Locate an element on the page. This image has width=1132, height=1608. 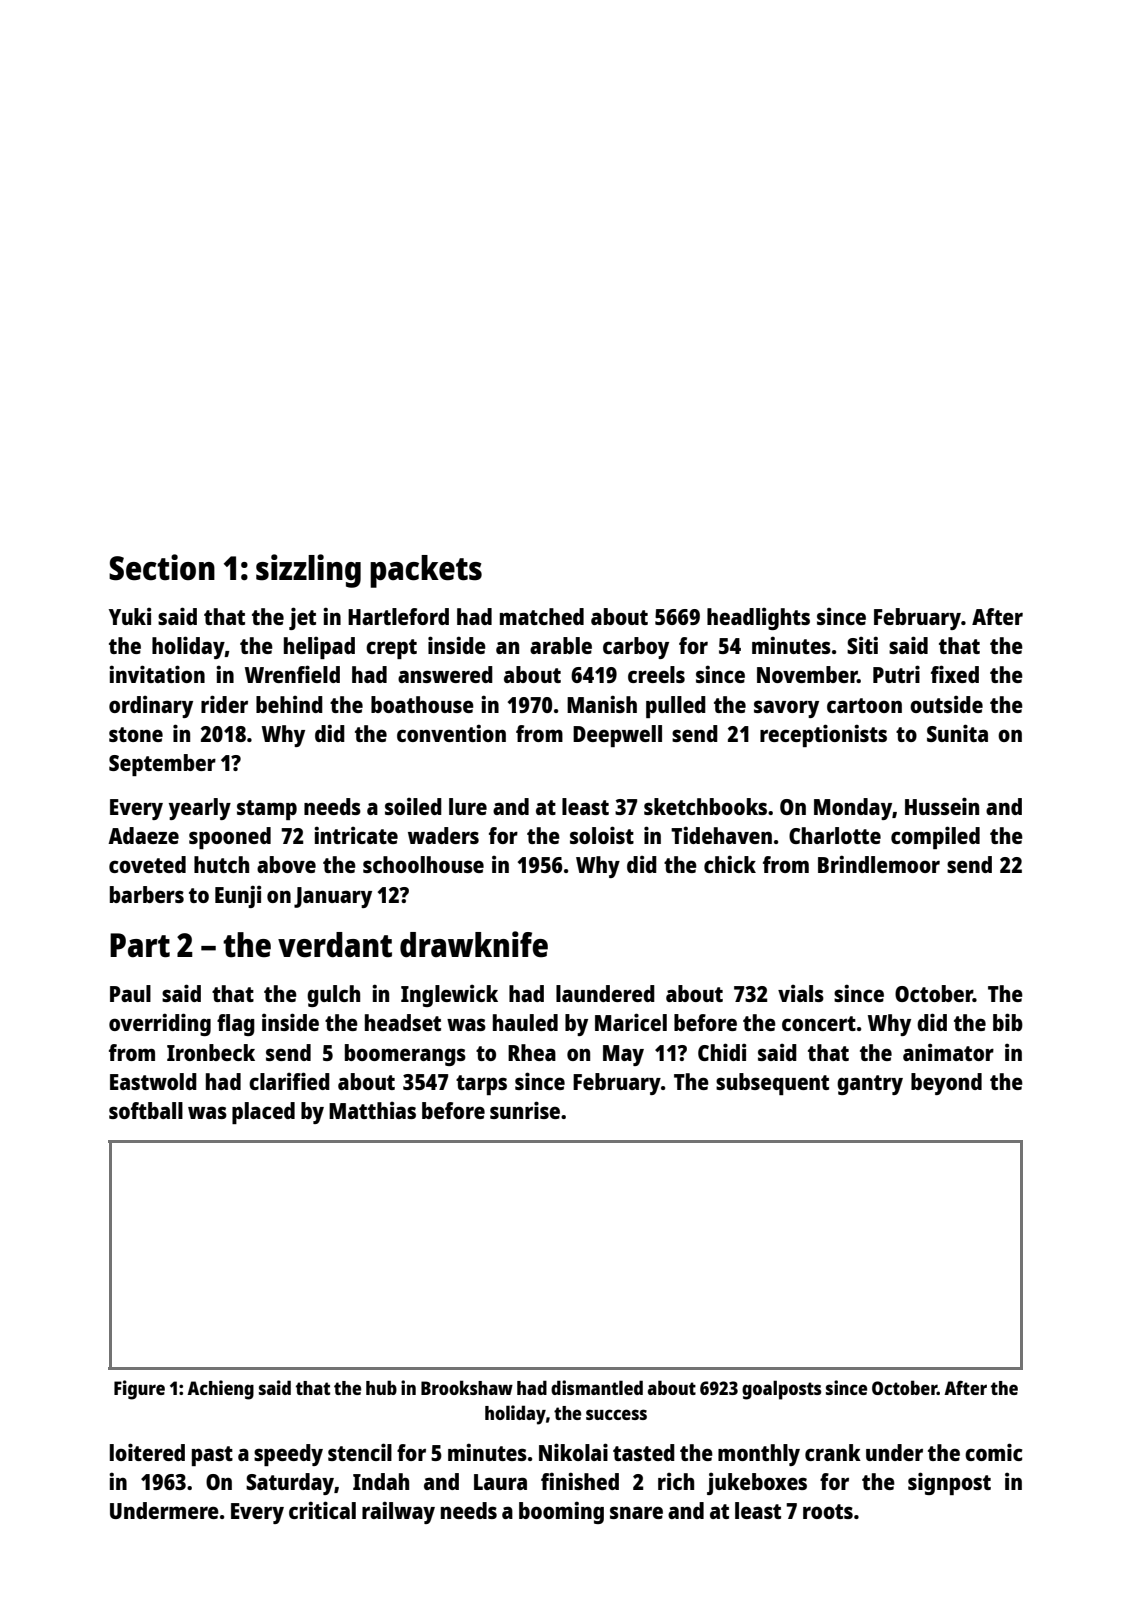
chick is located at coordinates (730, 864).
